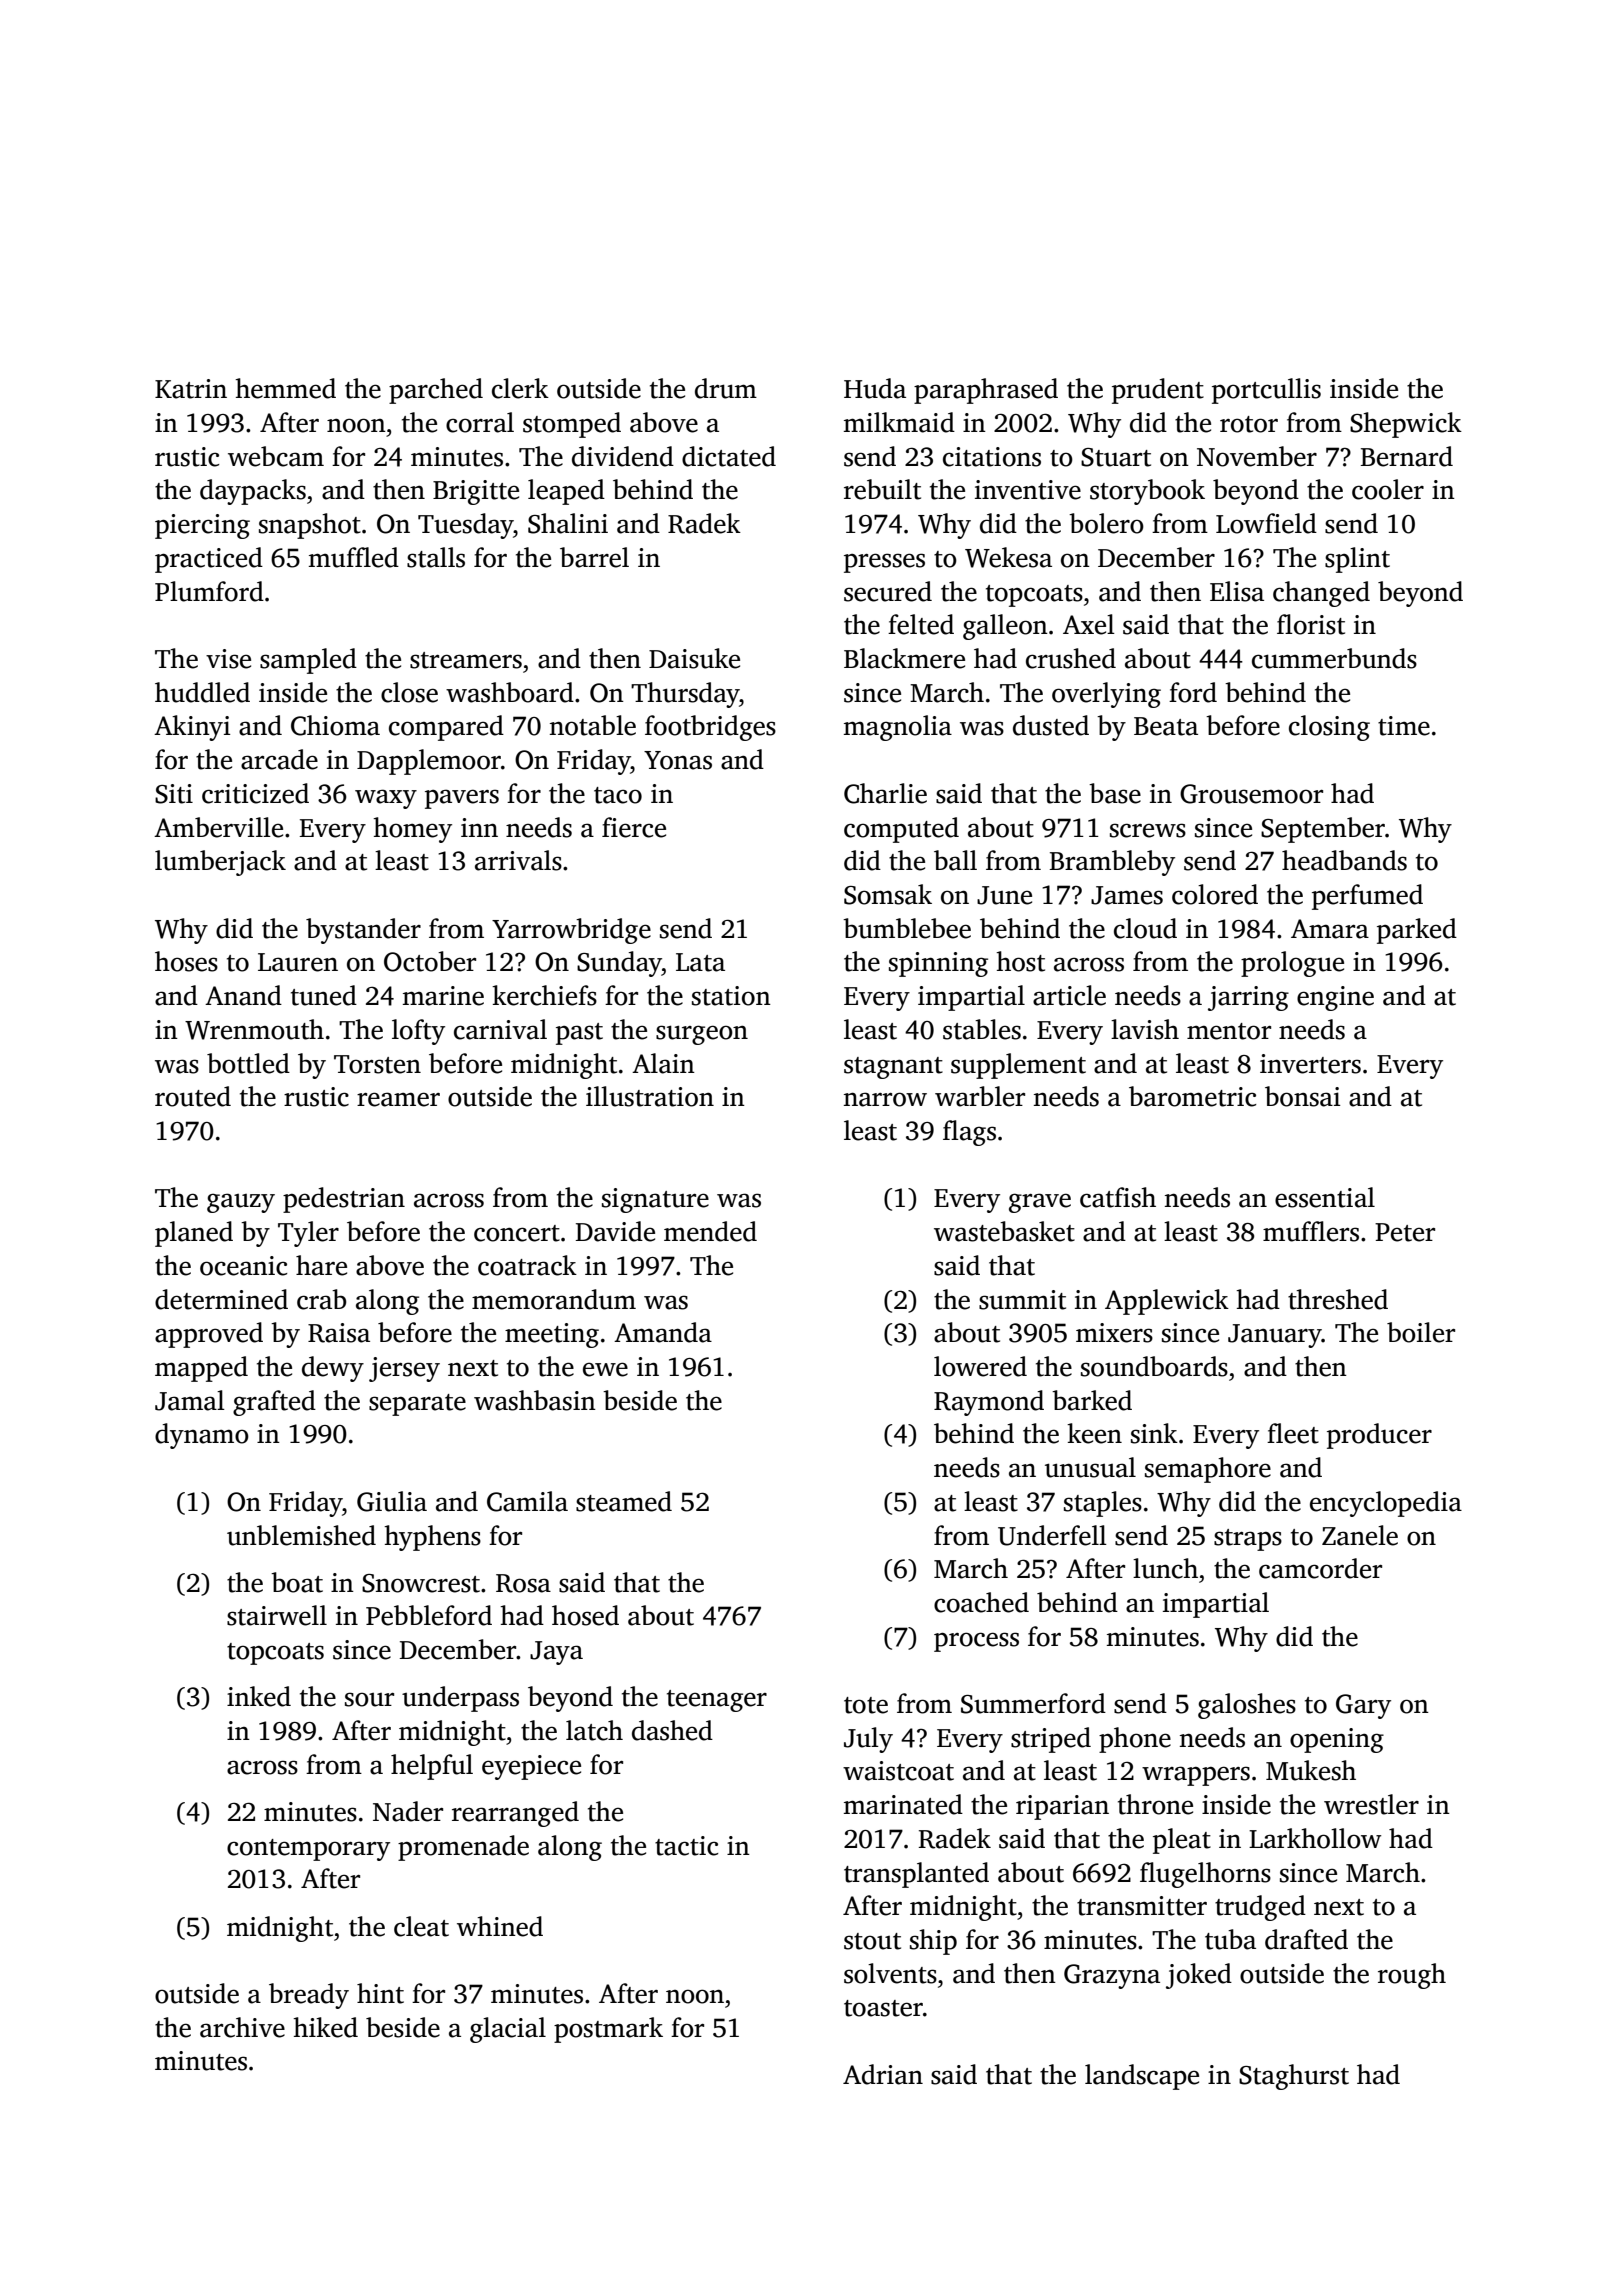 This screenshot has width=1620, height=2292. What do you see at coordinates (1406, 425) in the screenshot?
I see `Shepwick` at bounding box center [1406, 425].
